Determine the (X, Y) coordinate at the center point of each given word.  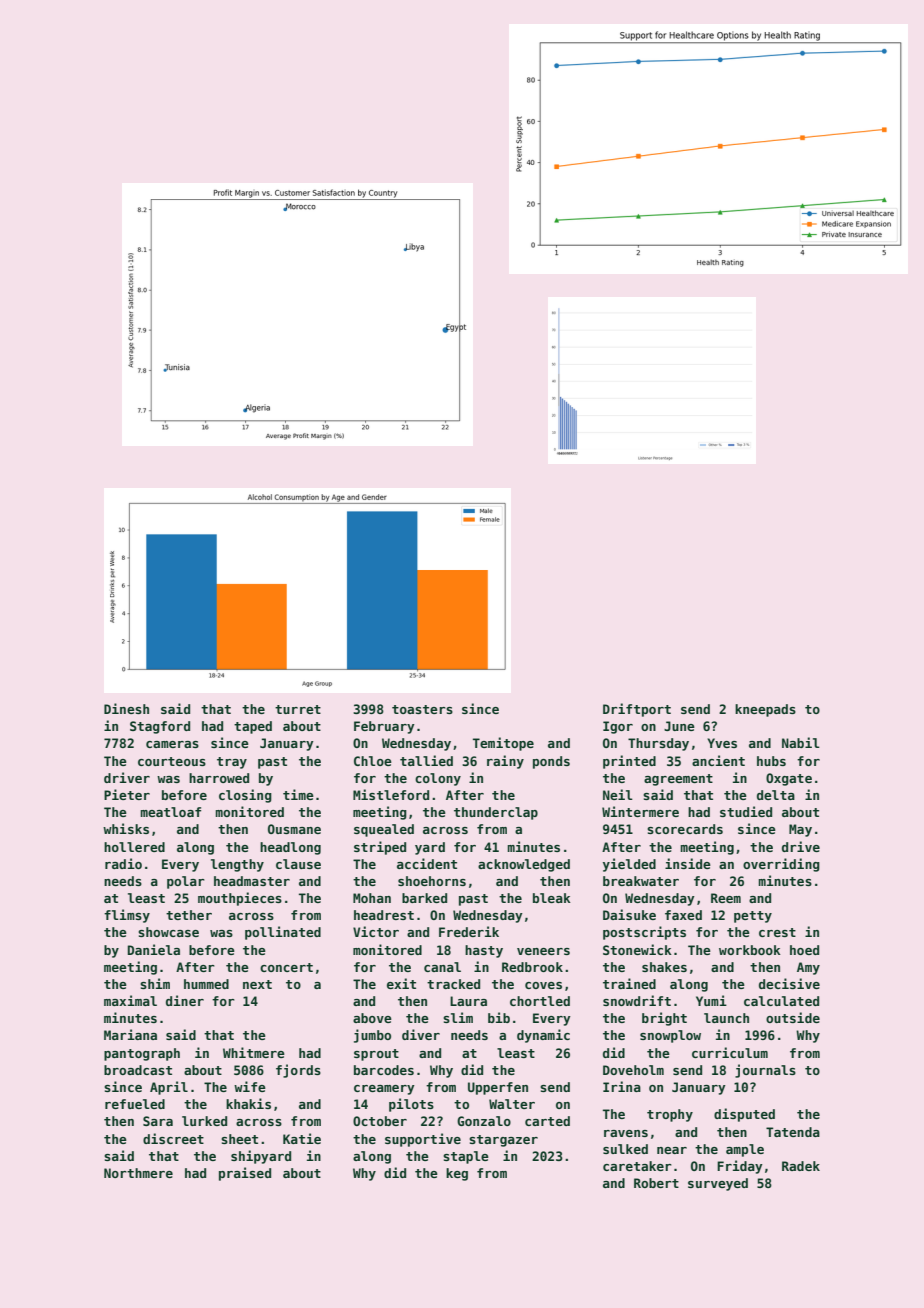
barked (424, 898)
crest (777, 932)
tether (189, 915)
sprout (376, 1055)
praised (245, 1174)
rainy (505, 762)
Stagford (160, 727)
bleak (552, 898)
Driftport (637, 710)
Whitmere (254, 1052)
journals (765, 1071)
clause (298, 864)
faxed (683, 915)
